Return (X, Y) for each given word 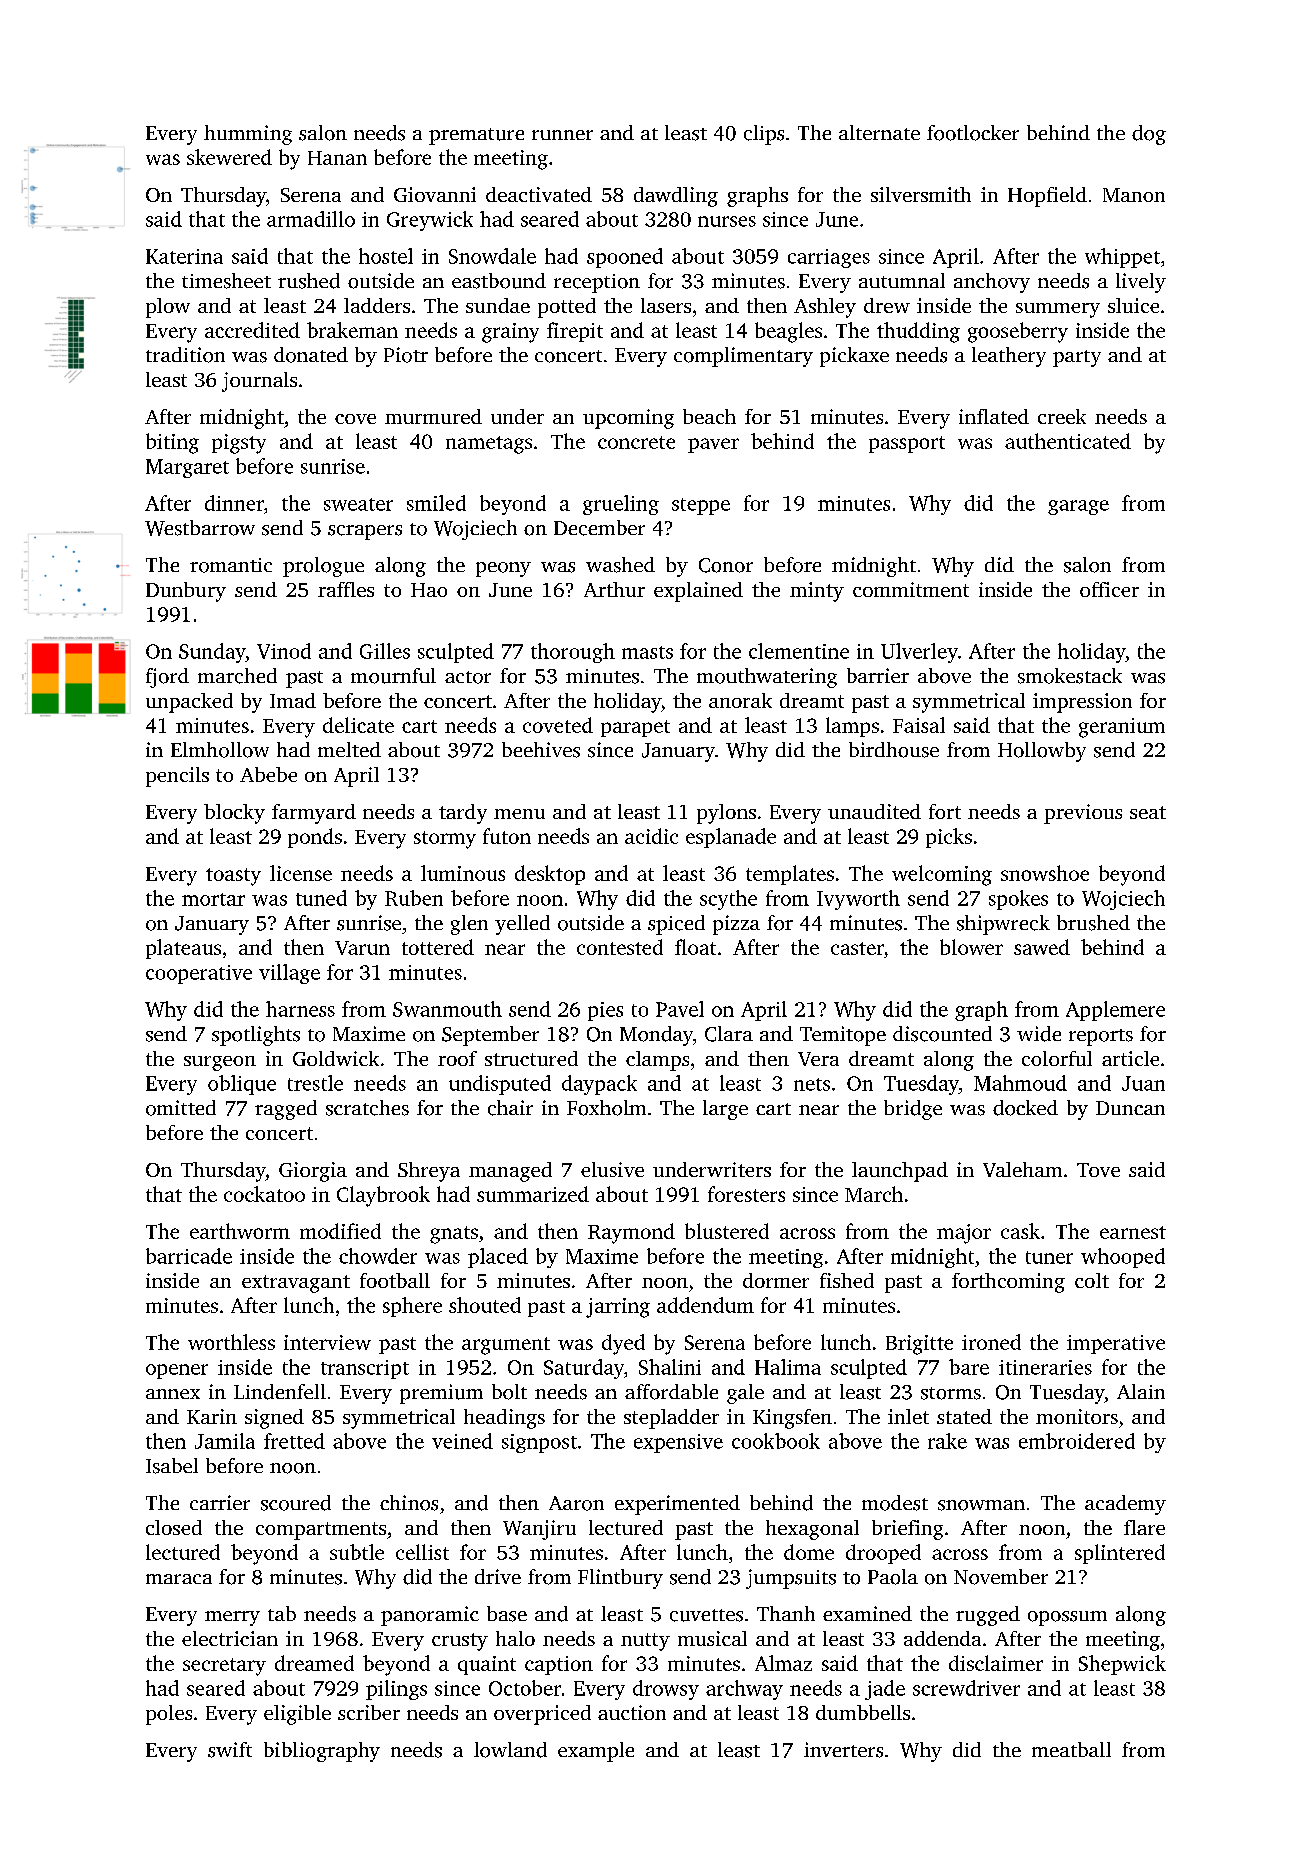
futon (507, 836)
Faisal (919, 725)
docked (1025, 1108)
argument (506, 1346)
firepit (575, 332)
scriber (369, 1712)
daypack (599, 1085)
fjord (167, 678)
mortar (213, 899)
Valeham (1022, 1169)
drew (887, 305)
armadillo (311, 219)
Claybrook (383, 1196)
